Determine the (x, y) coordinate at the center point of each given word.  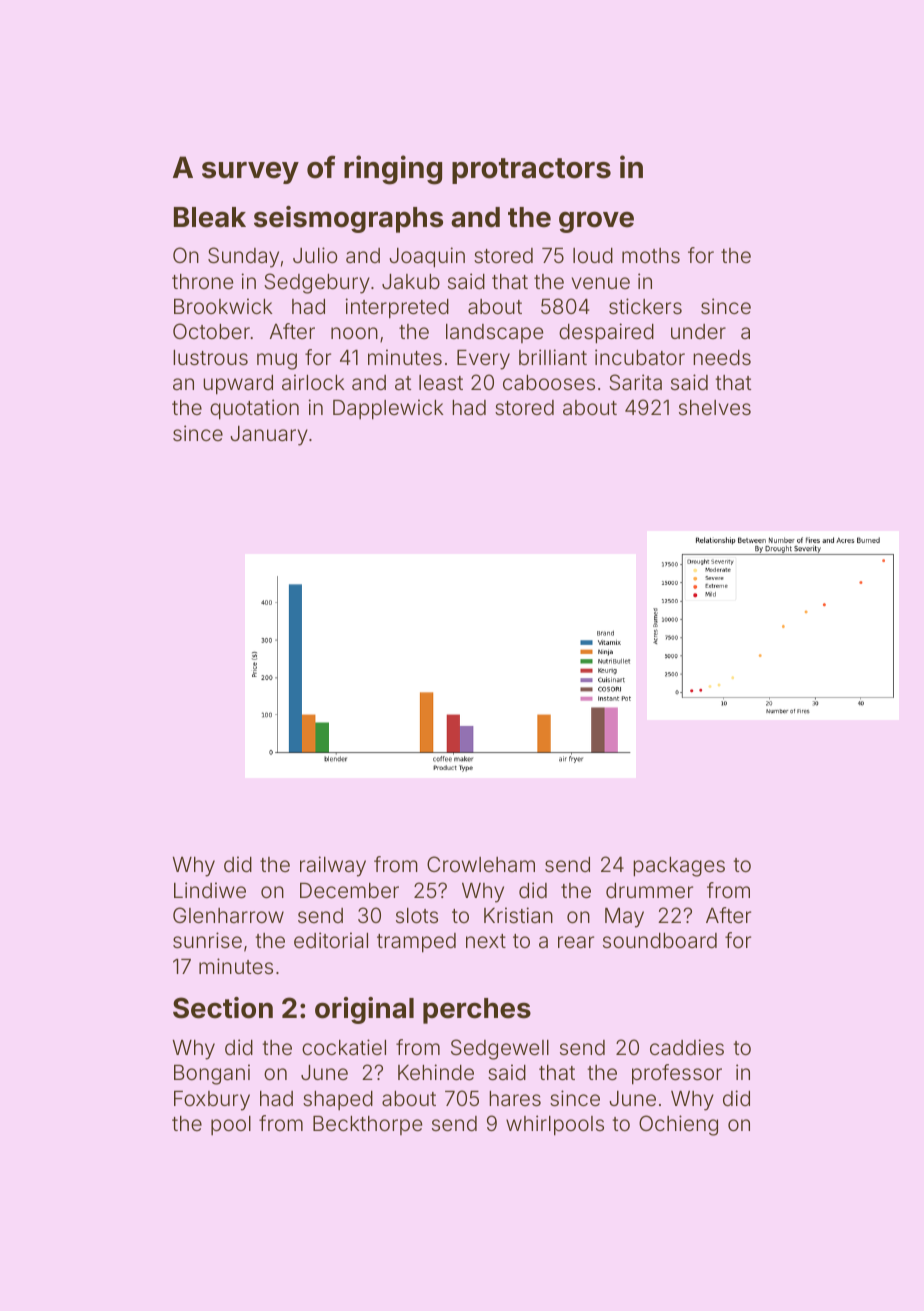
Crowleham (481, 864)
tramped (416, 943)
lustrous (210, 357)
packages (679, 867)
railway (333, 866)
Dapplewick (388, 409)
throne (202, 281)
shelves (715, 407)
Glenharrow (228, 915)
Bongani (212, 1074)
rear (576, 942)
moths (651, 255)
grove (596, 222)
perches (477, 1011)
